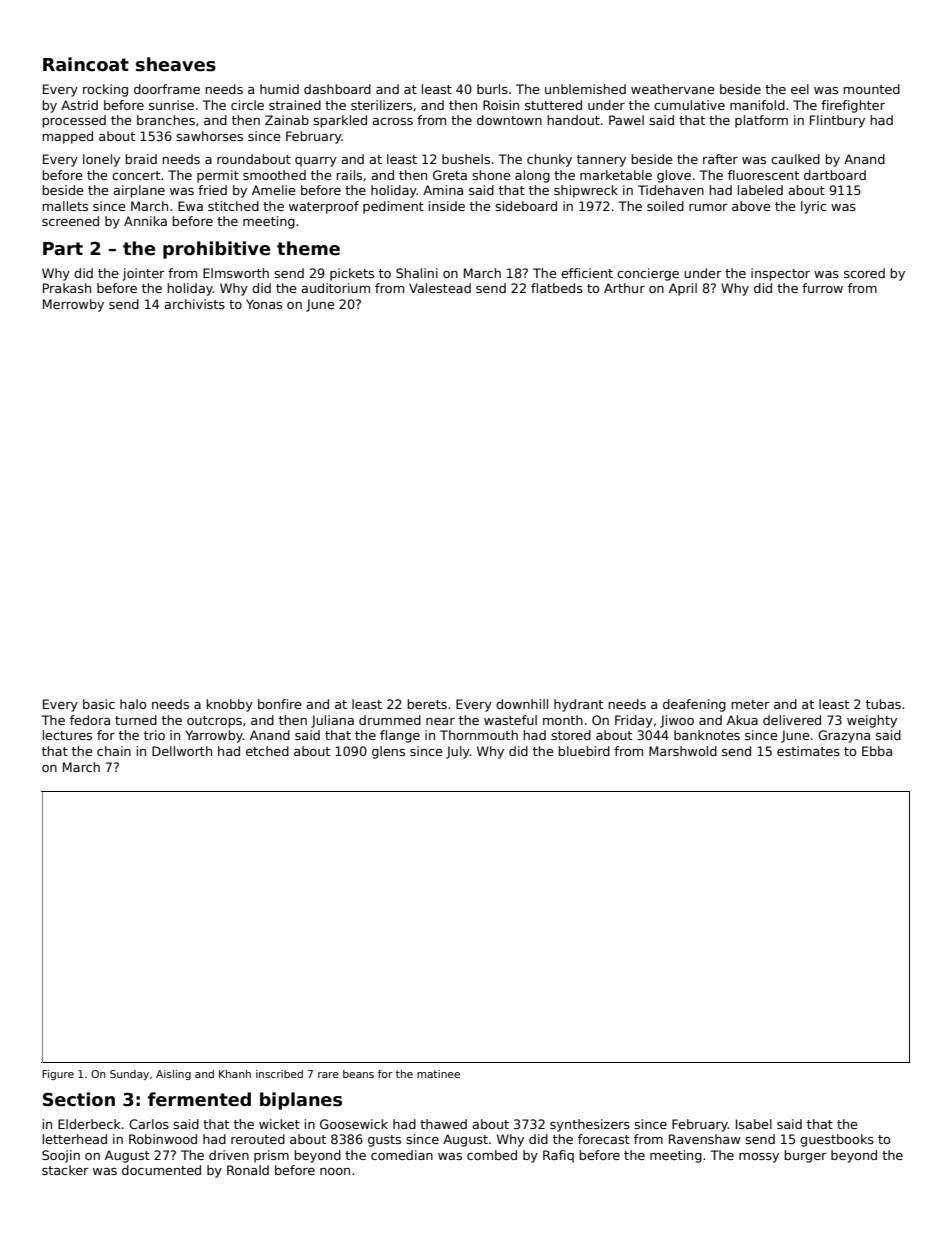 Image resolution: width=952 pixels, height=1233 pixels. What do you see at coordinates (808, 751) in the document?
I see `estimates` at bounding box center [808, 751].
